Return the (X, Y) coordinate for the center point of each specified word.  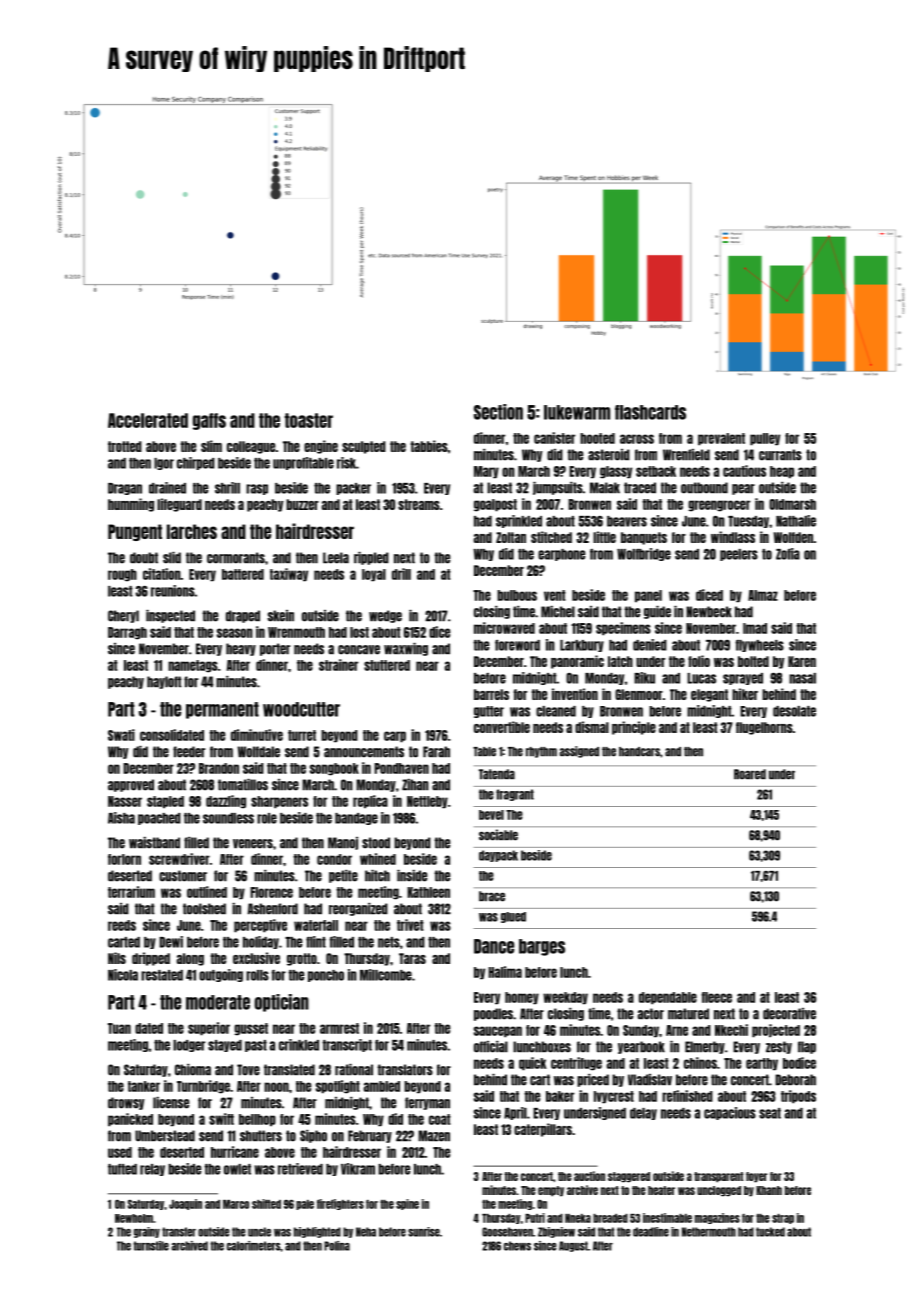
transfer (179, 1232)
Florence (271, 892)
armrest (339, 1028)
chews (517, 1246)
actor (651, 1014)
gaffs (209, 421)
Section (498, 412)
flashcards (650, 412)
